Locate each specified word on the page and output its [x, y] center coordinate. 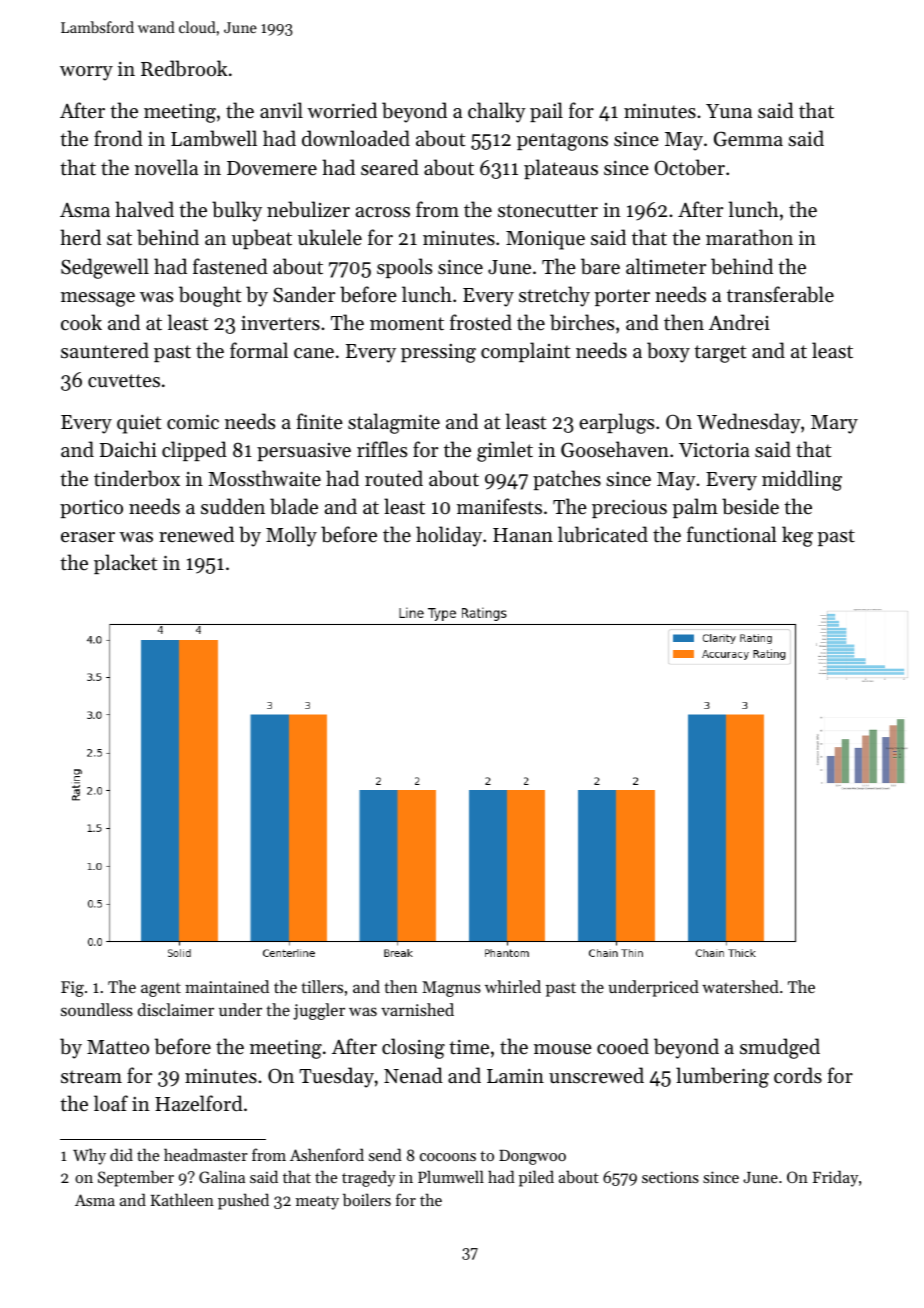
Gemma [748, 139]
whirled [513, 986]
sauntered [105, 350]
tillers [322, 986]
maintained [227, 986]
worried [342, 110]
